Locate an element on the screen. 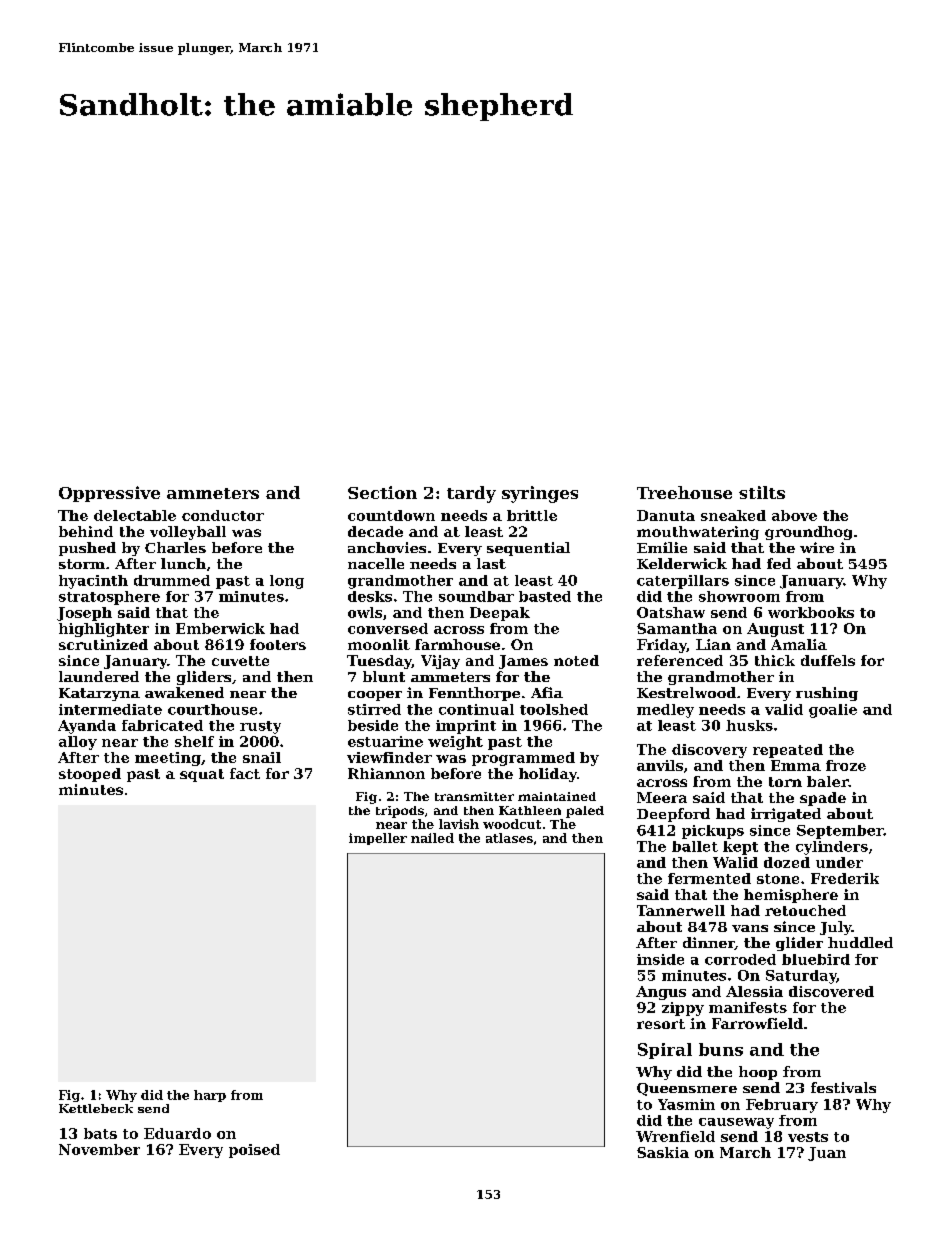 This screenshot has height=1233, width=952. Section is located at coordinates (382, 492).
